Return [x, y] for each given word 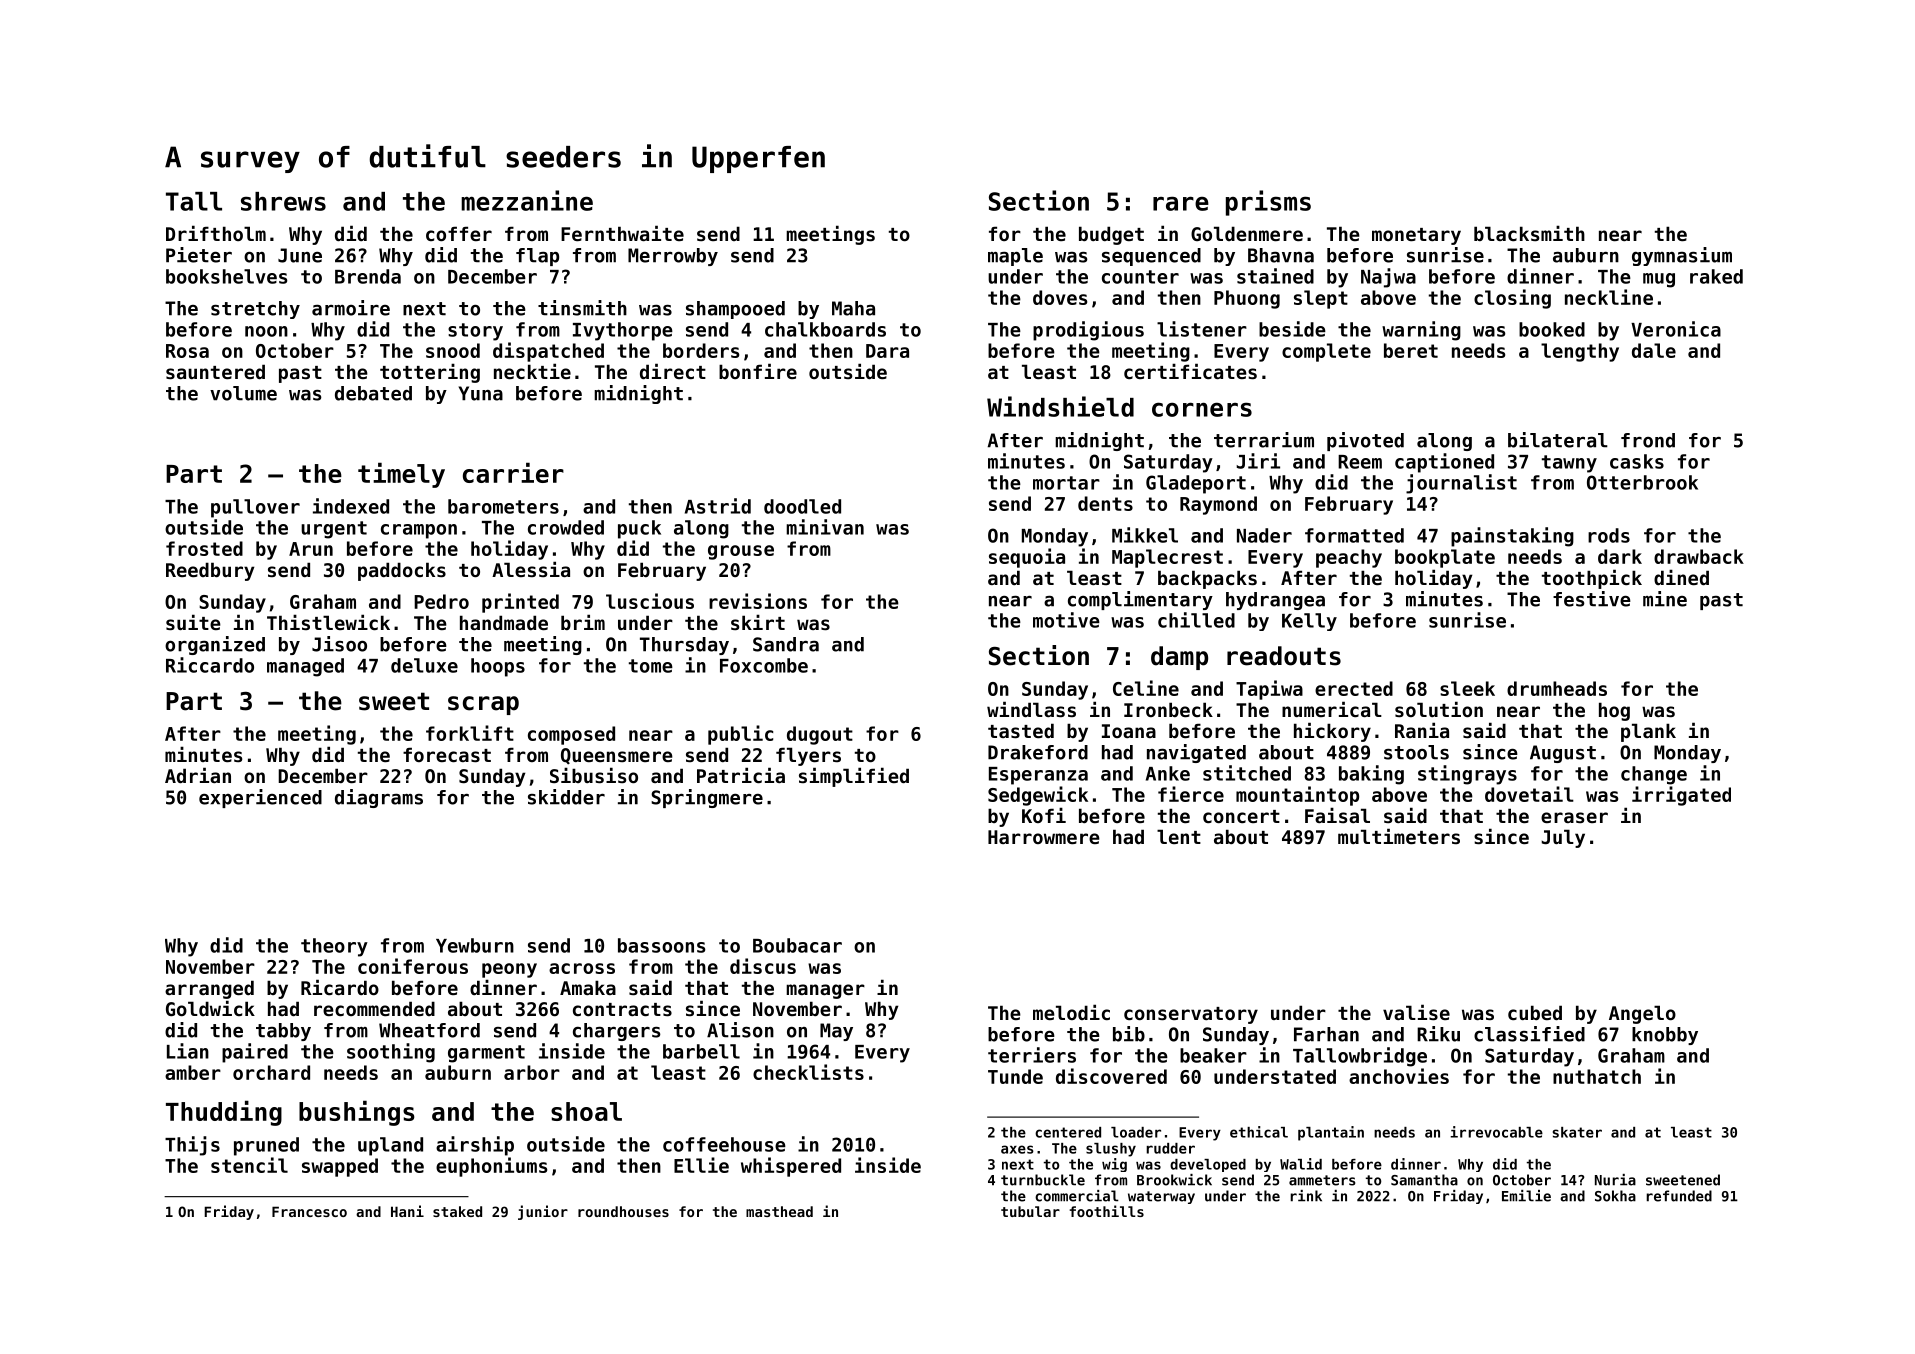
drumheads [1557, 688]
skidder [566, 797]
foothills [1106, 1211]
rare [1181, 203]
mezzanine [527, 200]
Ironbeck [1168, 709]
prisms [1268, 203]
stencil [249, 1165]
